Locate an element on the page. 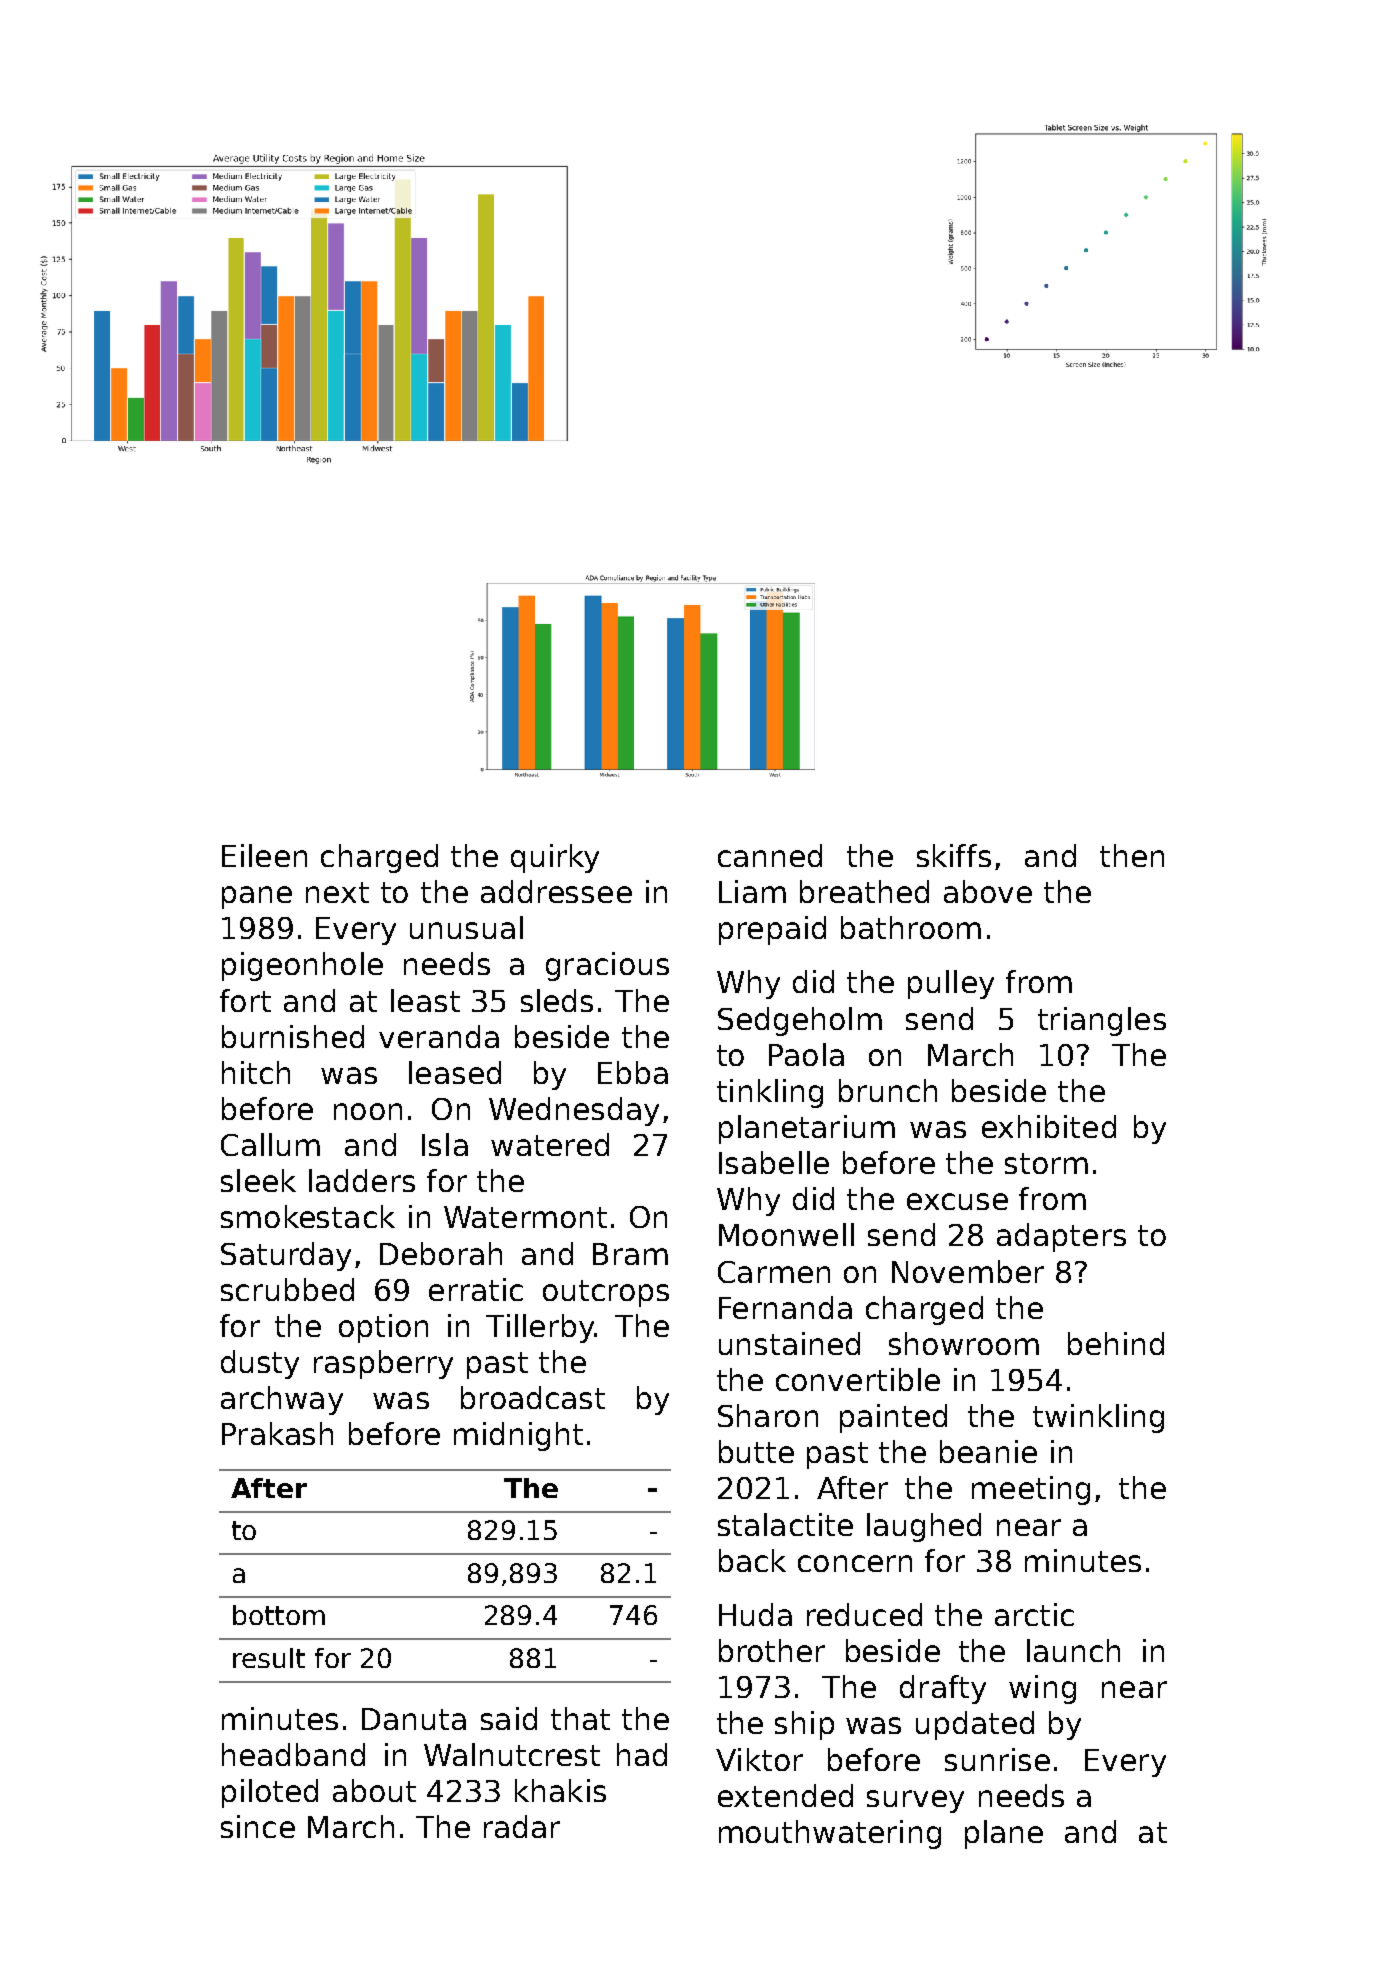 This page has width=1386, height=1969. exhibited is located at coordinates (1049, 1126).
